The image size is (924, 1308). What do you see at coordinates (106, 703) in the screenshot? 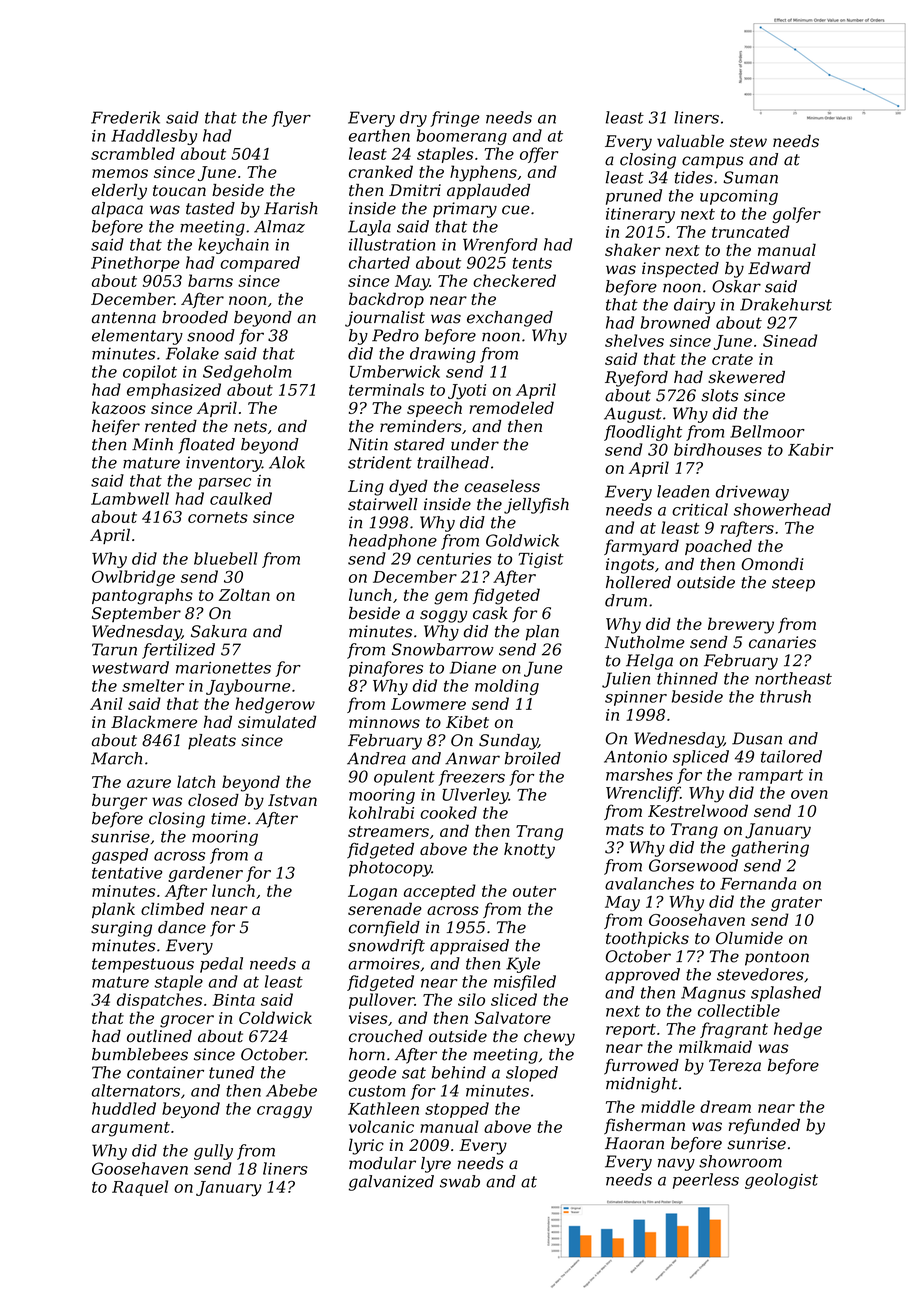
I see `Anil` at bounding box center [106, 703].
